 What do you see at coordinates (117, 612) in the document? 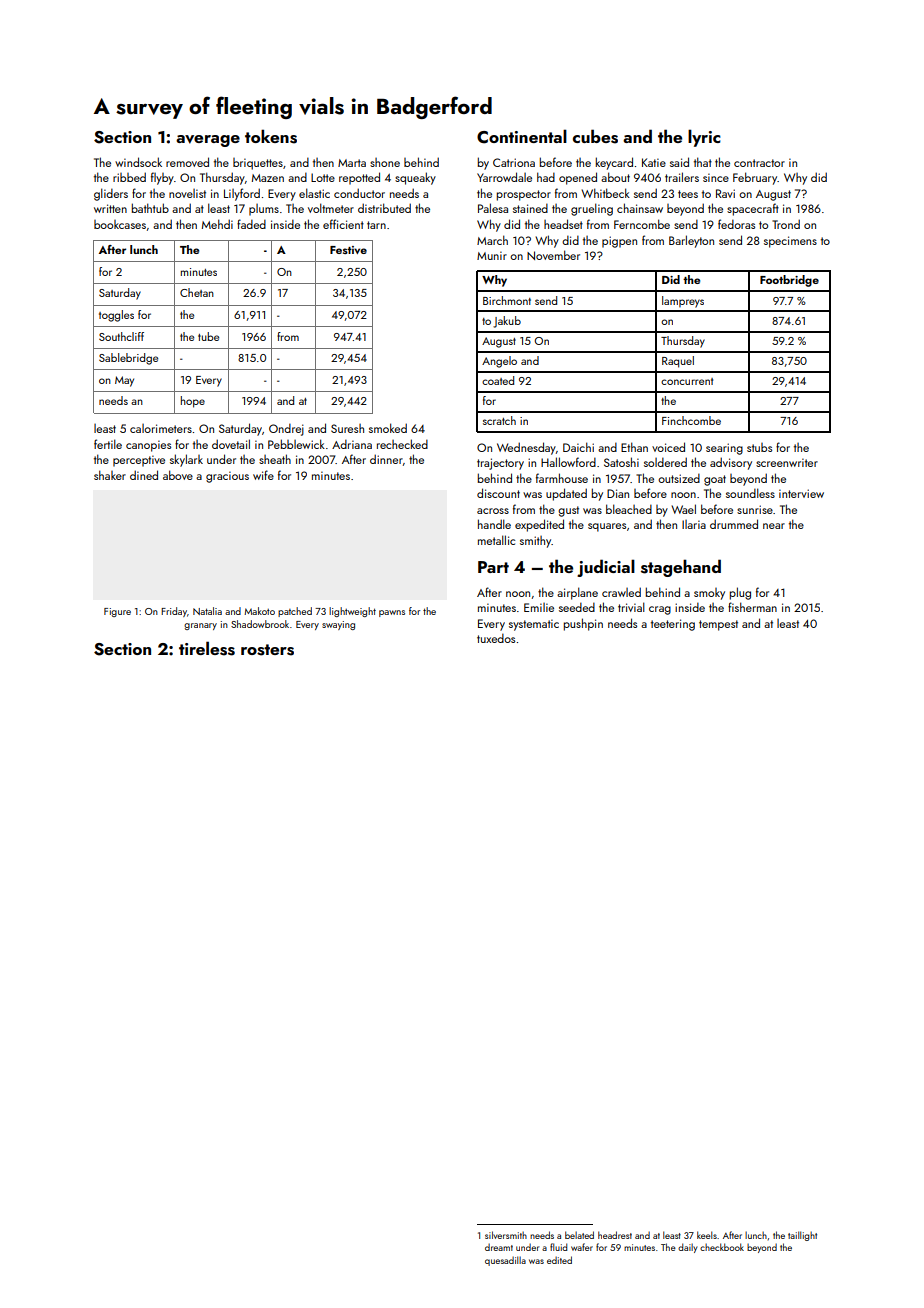
I see `Figure` at bounding box center [117, 612].
